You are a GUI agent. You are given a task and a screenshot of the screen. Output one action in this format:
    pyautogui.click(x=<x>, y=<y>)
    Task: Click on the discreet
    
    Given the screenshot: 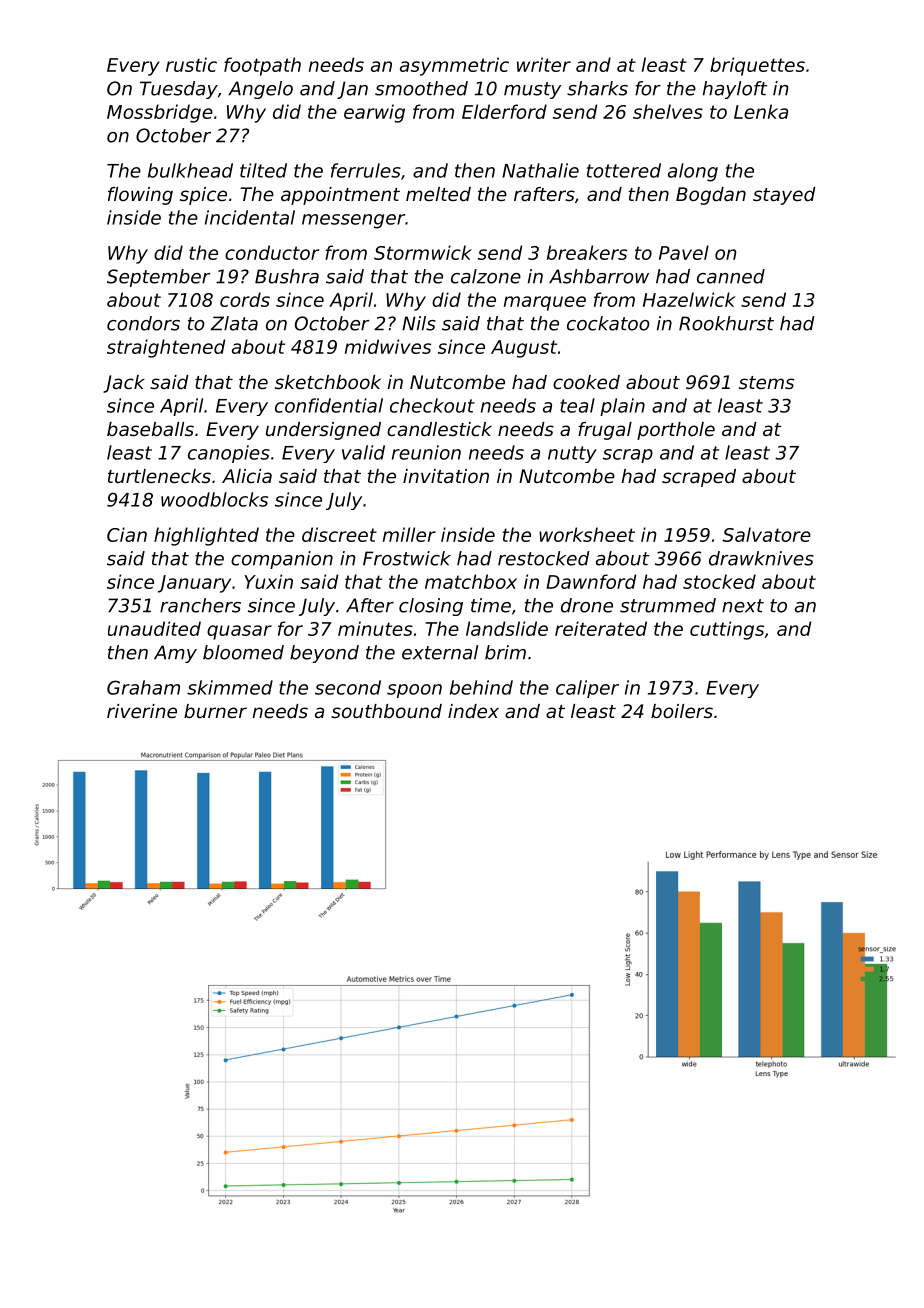 What is the action you would take?
    pyautogui.click(x=339, y=534)
